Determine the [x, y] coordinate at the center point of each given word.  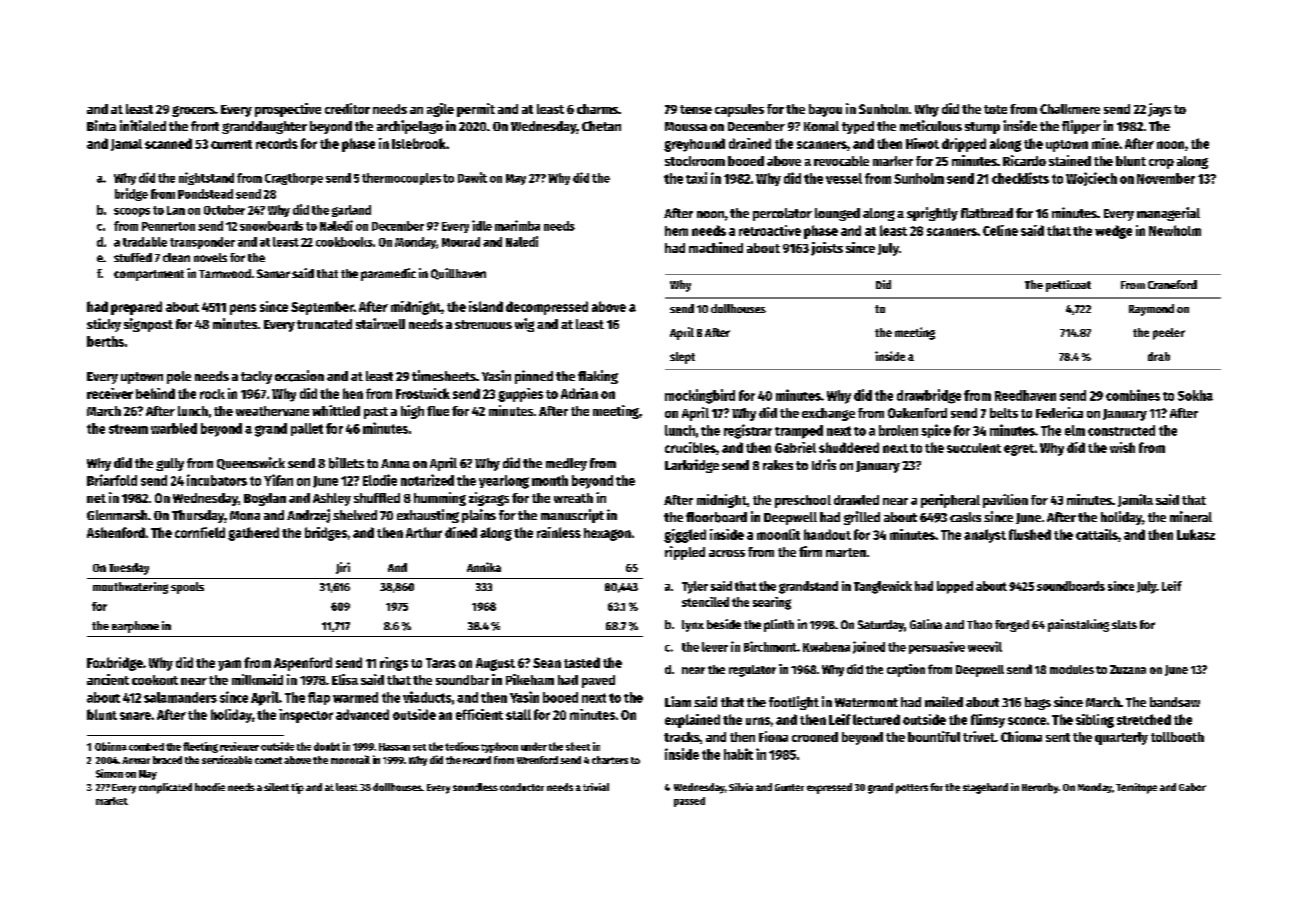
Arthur [424, 532]
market [112, 801]
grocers [193, 111]
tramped [799, 432]
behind [155, 393]
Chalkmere [1070, 109]
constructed [1121, 430]
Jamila [1135, 500]
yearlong [504, 482]
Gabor [1192, 787]
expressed [829, 788]
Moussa [686, 126]
